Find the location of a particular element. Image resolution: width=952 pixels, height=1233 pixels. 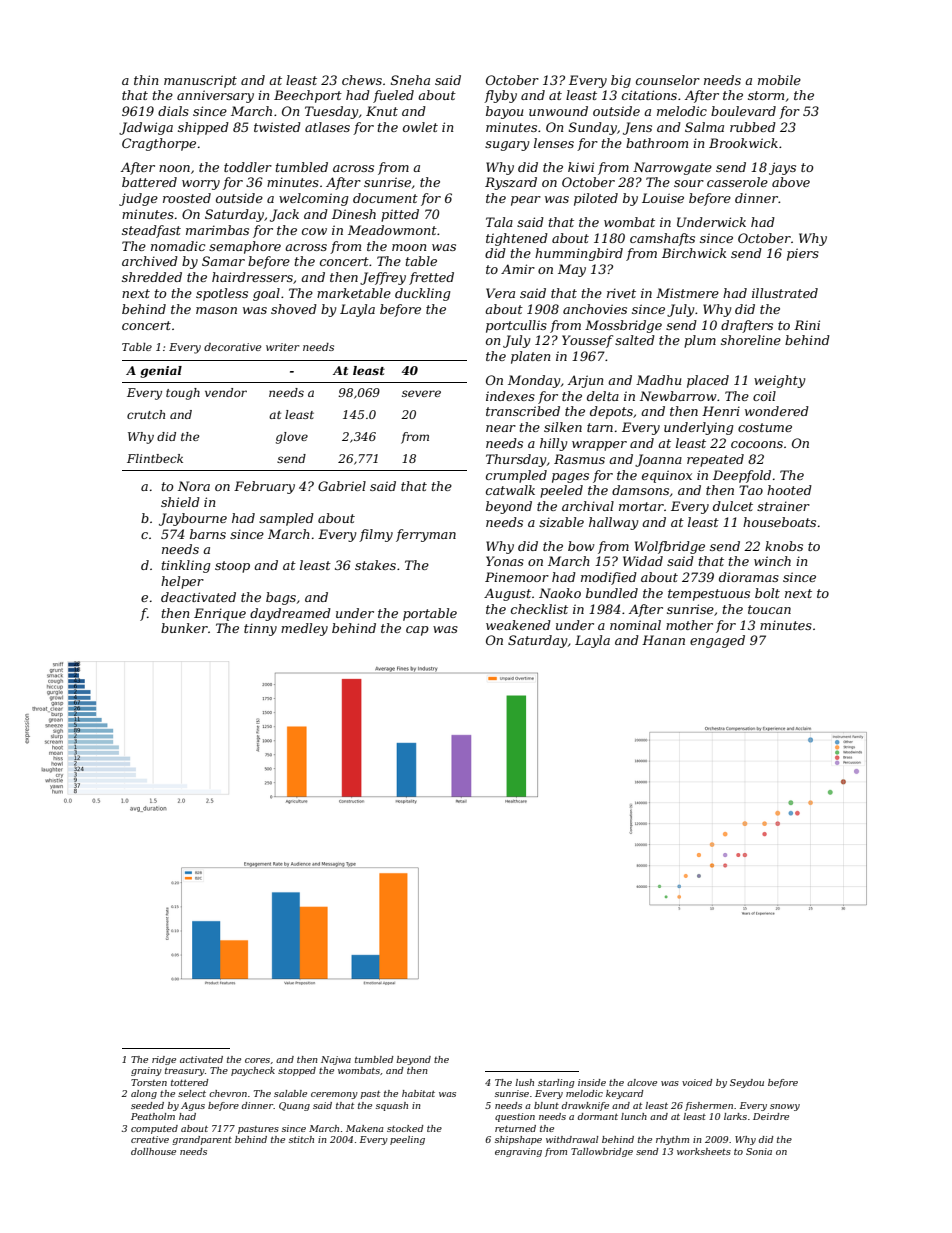

thin is located at coordinates (146, 80).
